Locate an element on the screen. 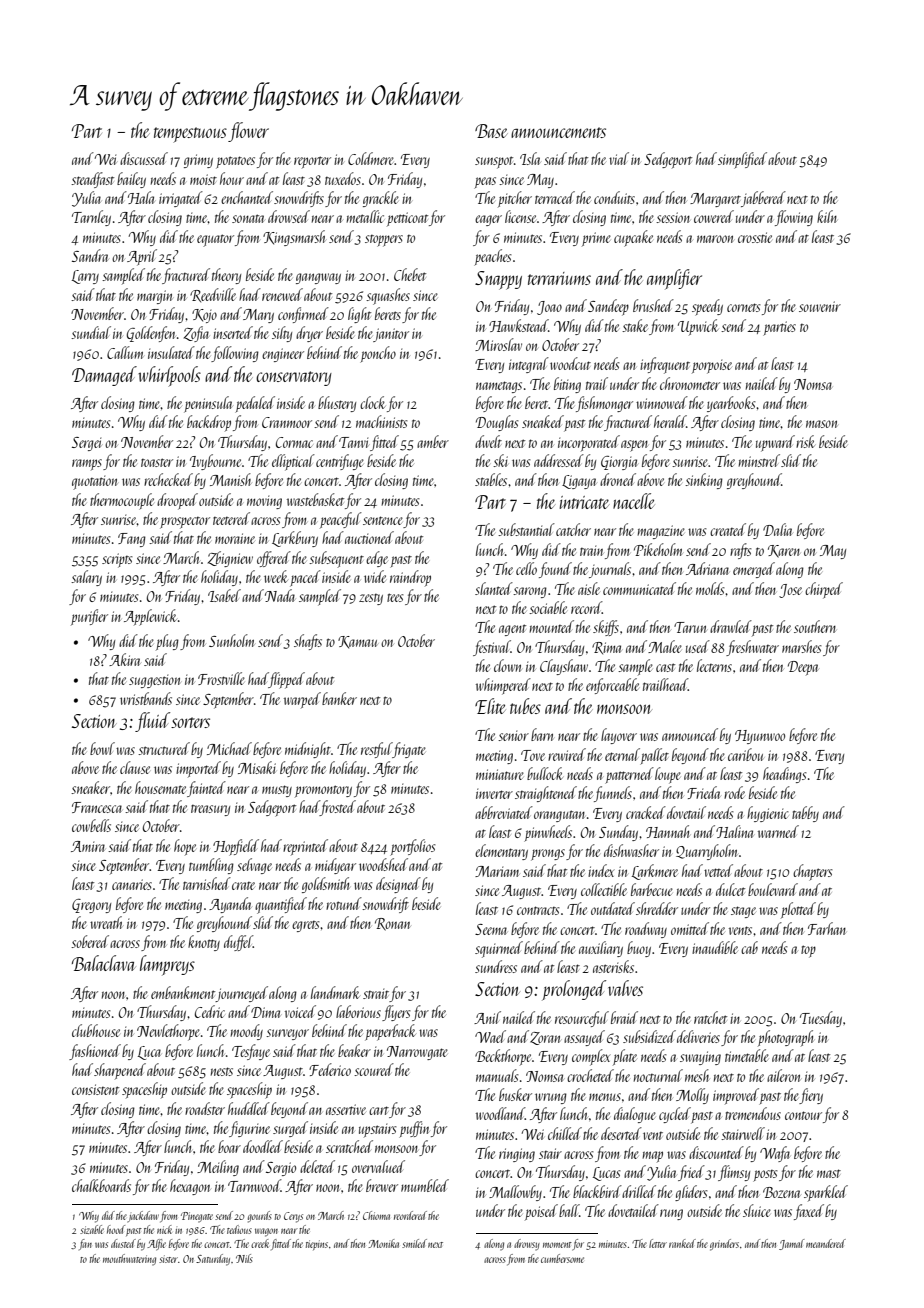 This screenshot has width=924, height=1308. wastebasket is located at coordinates (315, 499).
